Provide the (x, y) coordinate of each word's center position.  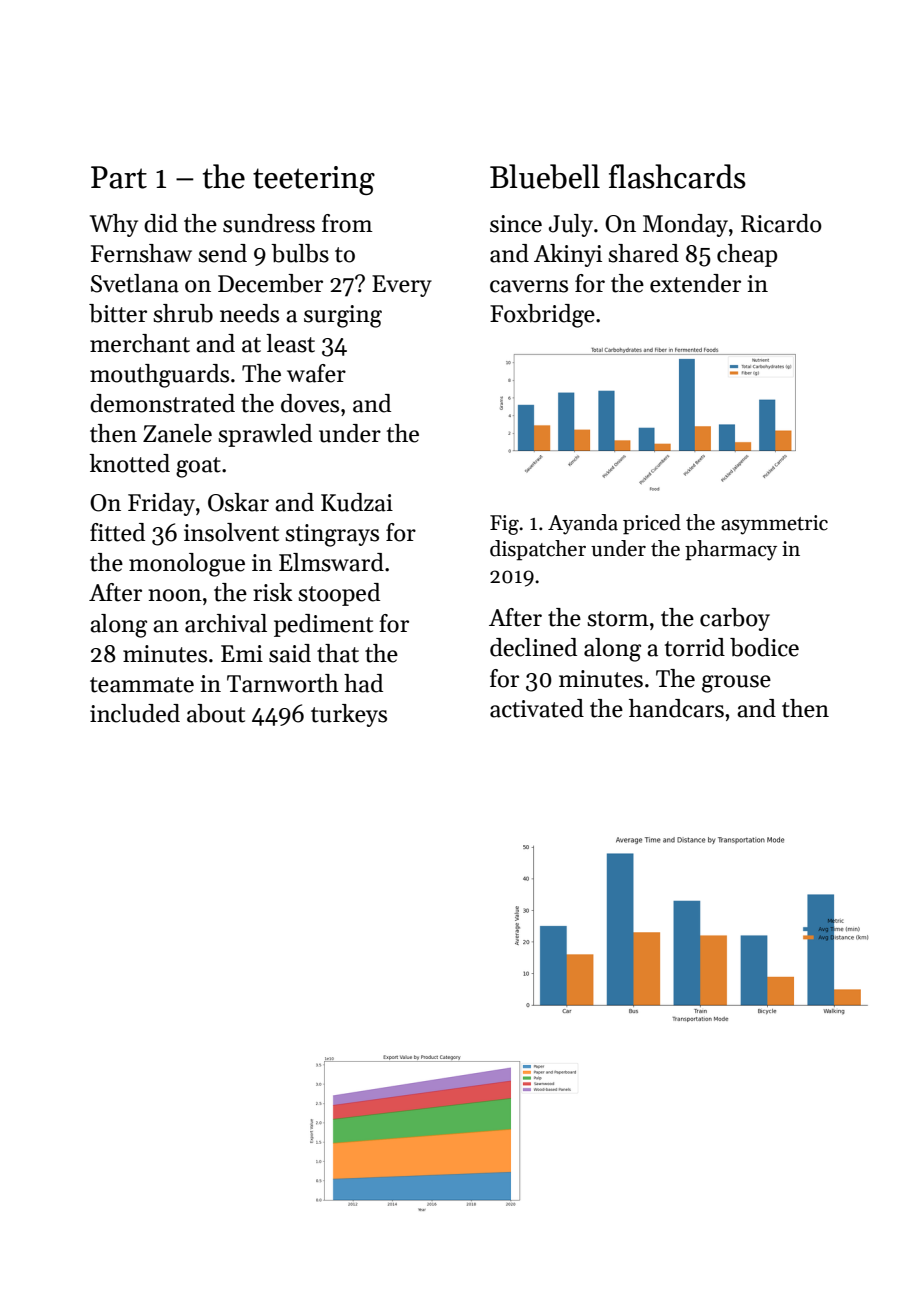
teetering (314, 180)
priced (652, 524)
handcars (676, 708)
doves (310, 403)
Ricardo (781, 223)
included (135, 713)
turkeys (349, 715)
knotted (129, 463)
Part (119, 177)
